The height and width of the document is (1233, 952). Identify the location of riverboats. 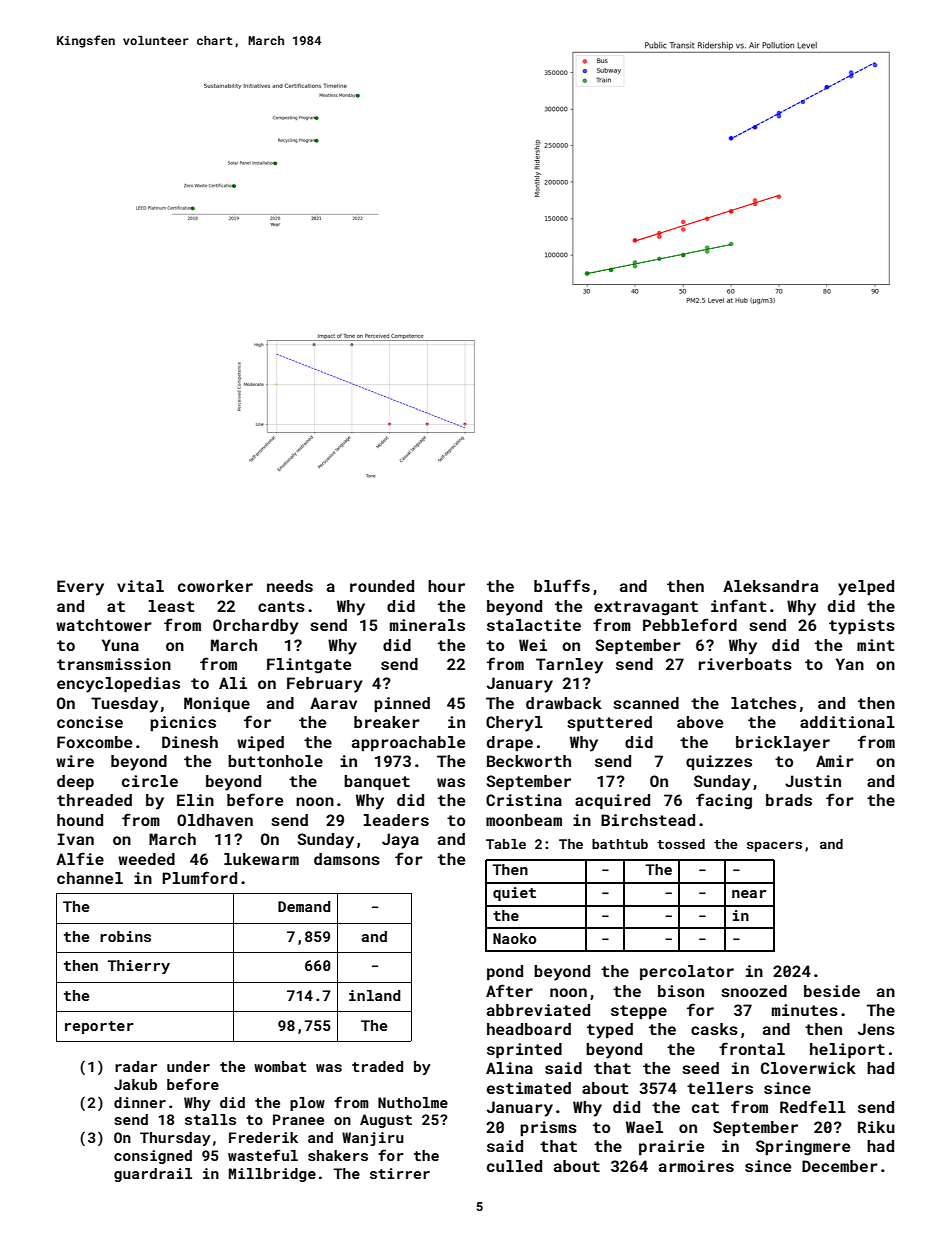
(745, 664).
